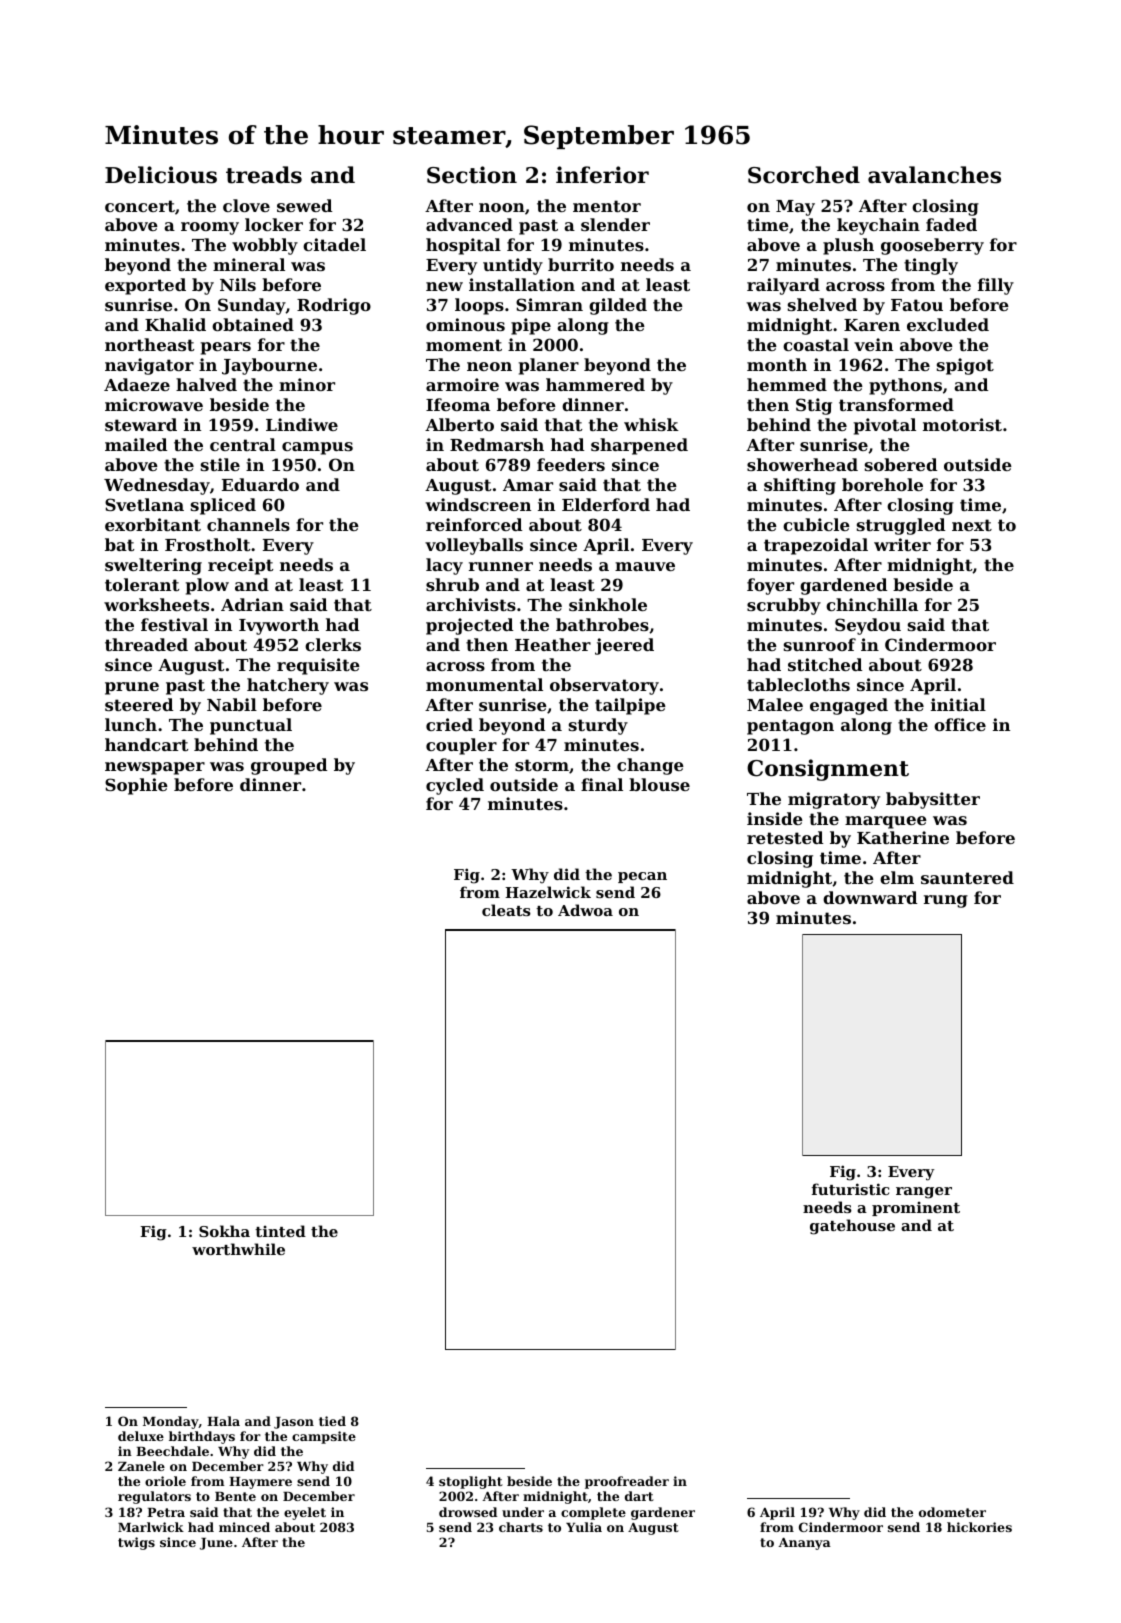  What do you see at coordinates (288, 686) in the screenshot?
I see `hatchery` at bounding box center [288, 686].
